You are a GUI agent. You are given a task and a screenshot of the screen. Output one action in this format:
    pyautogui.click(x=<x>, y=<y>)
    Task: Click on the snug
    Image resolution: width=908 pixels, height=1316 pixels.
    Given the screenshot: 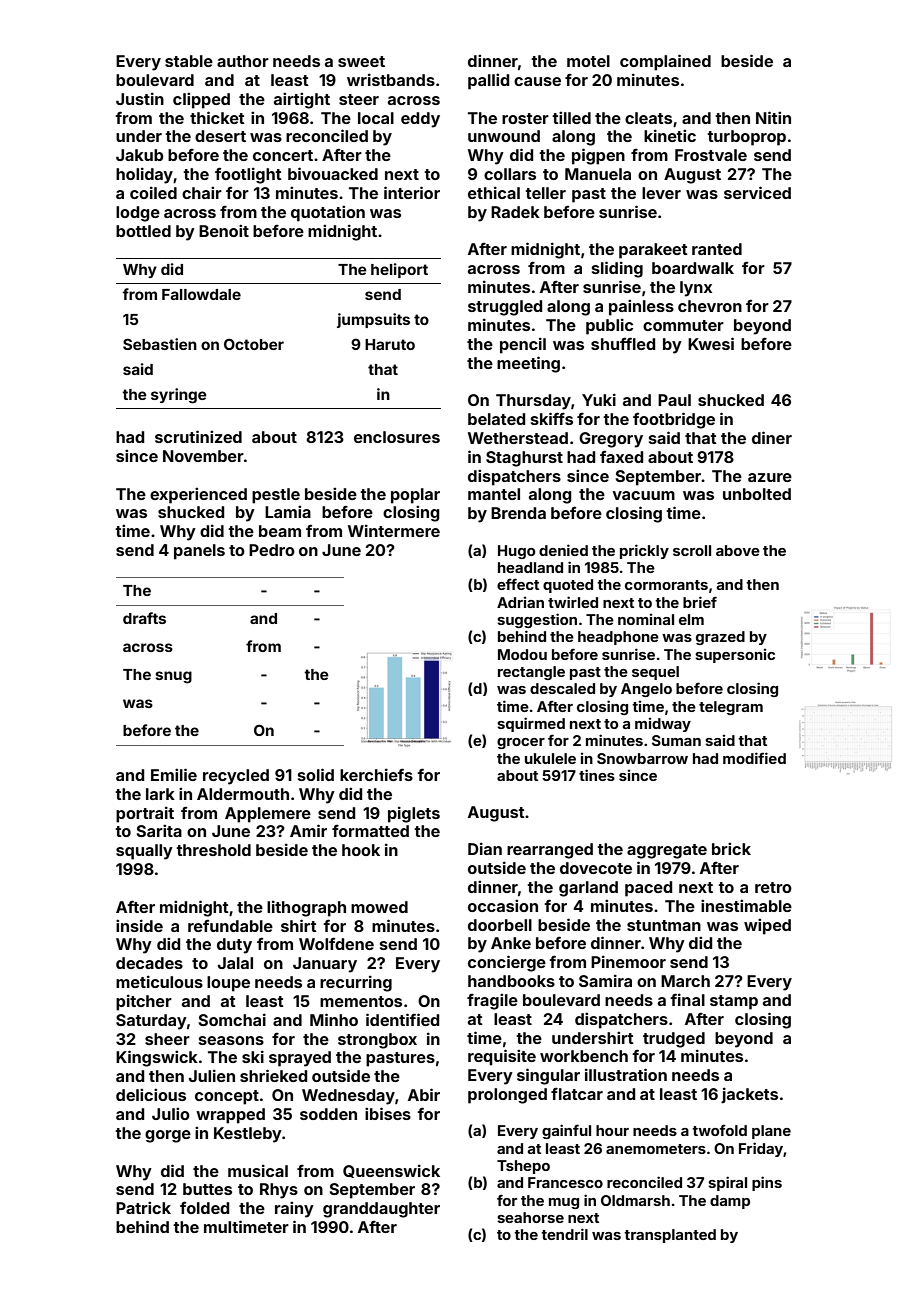 What is the action you would take?
    pyautogui.click(x=173, y=677)
